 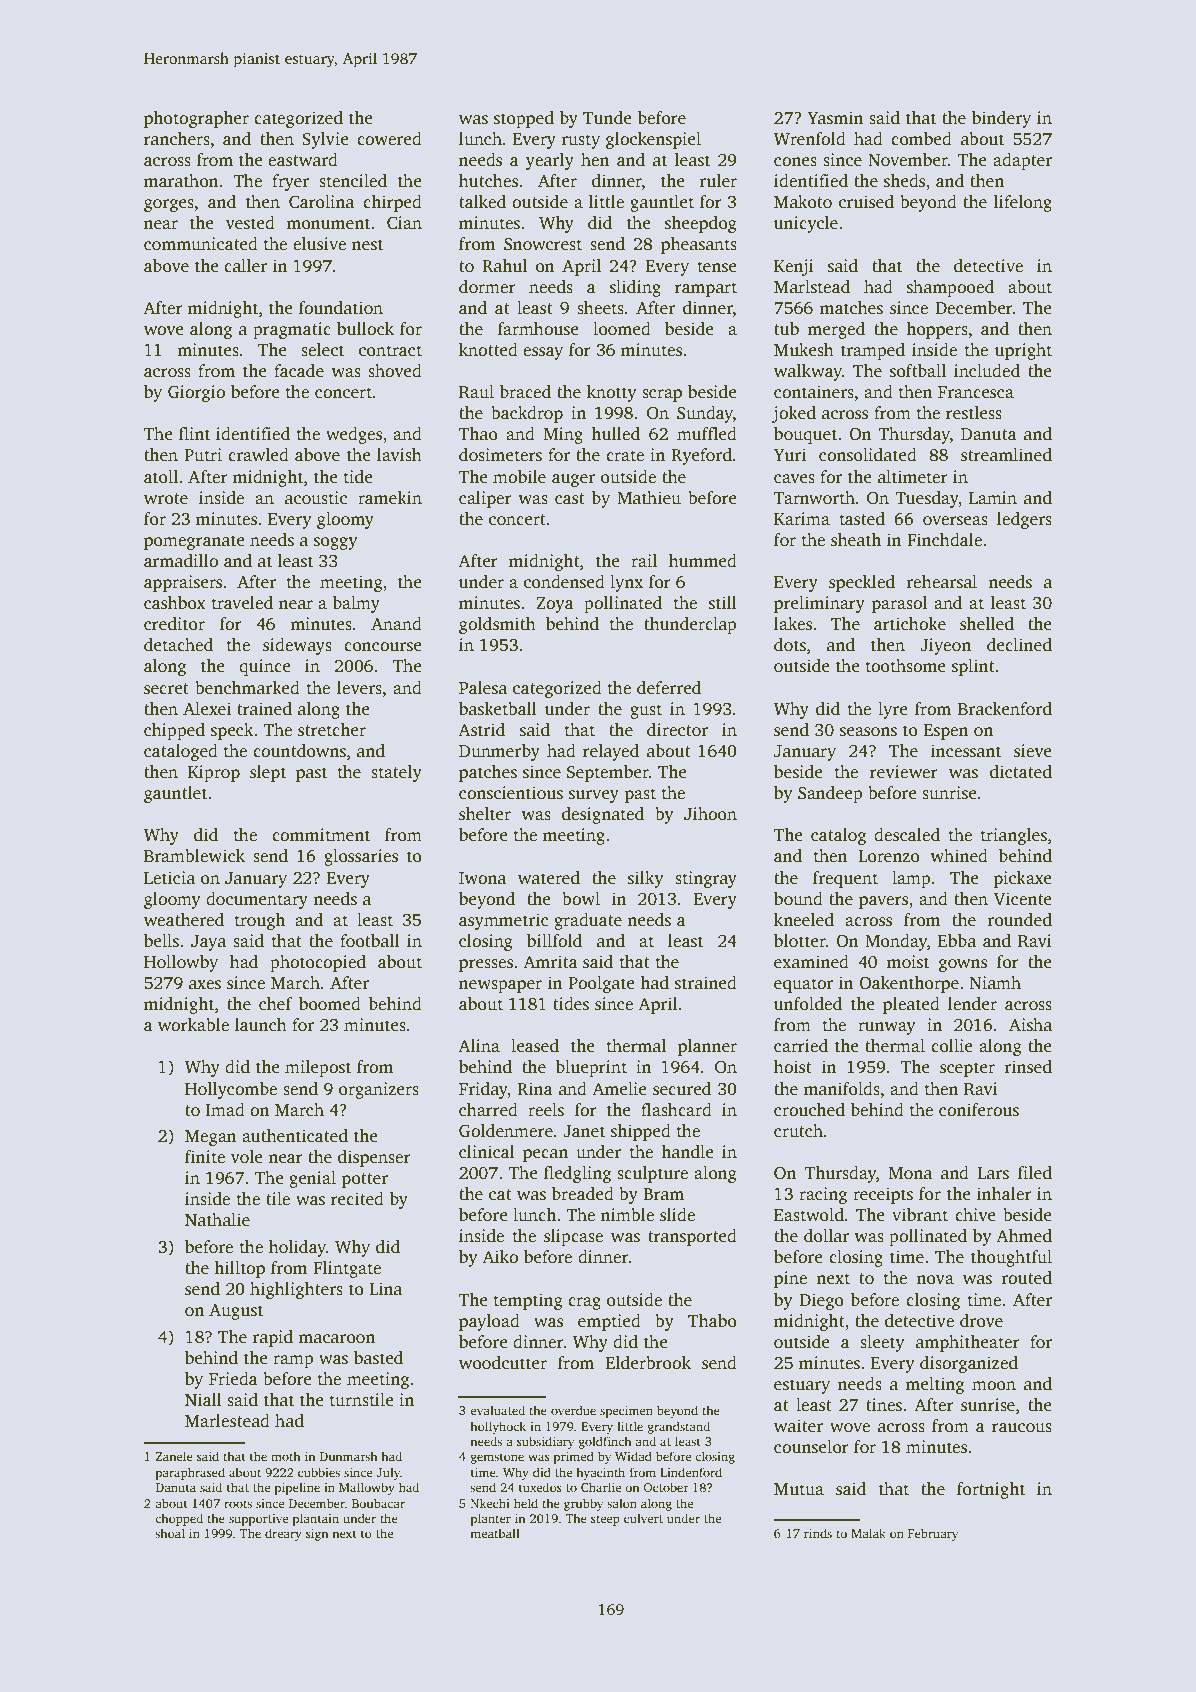 I want to click on seasons, so click(x=868, y=732).
